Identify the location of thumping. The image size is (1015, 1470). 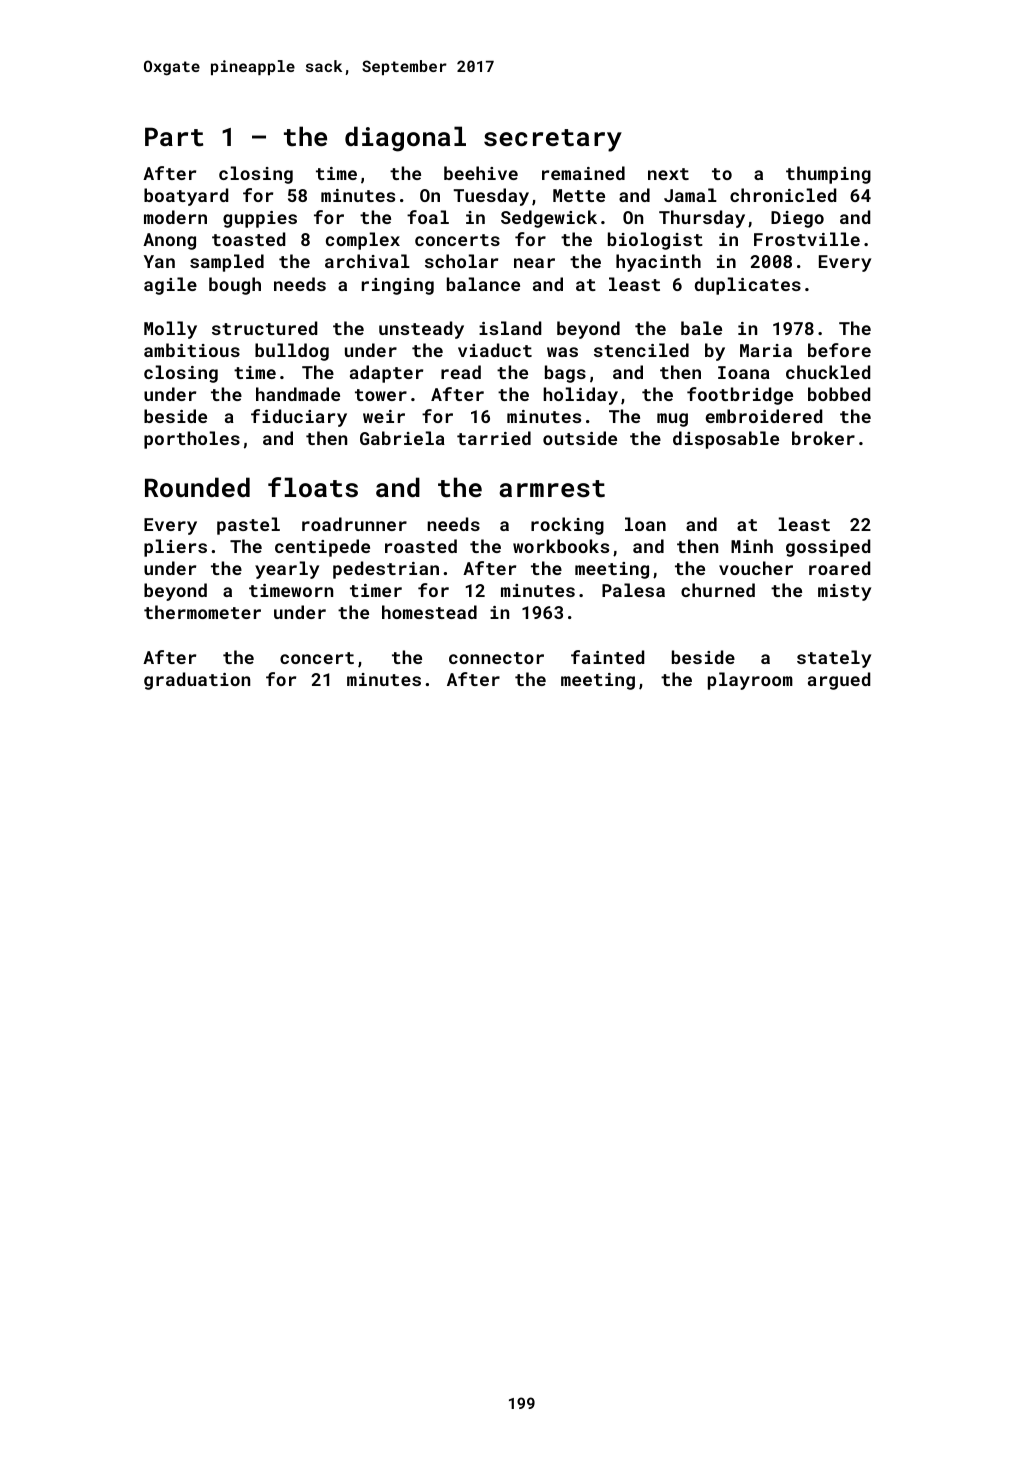
(828, 175).
